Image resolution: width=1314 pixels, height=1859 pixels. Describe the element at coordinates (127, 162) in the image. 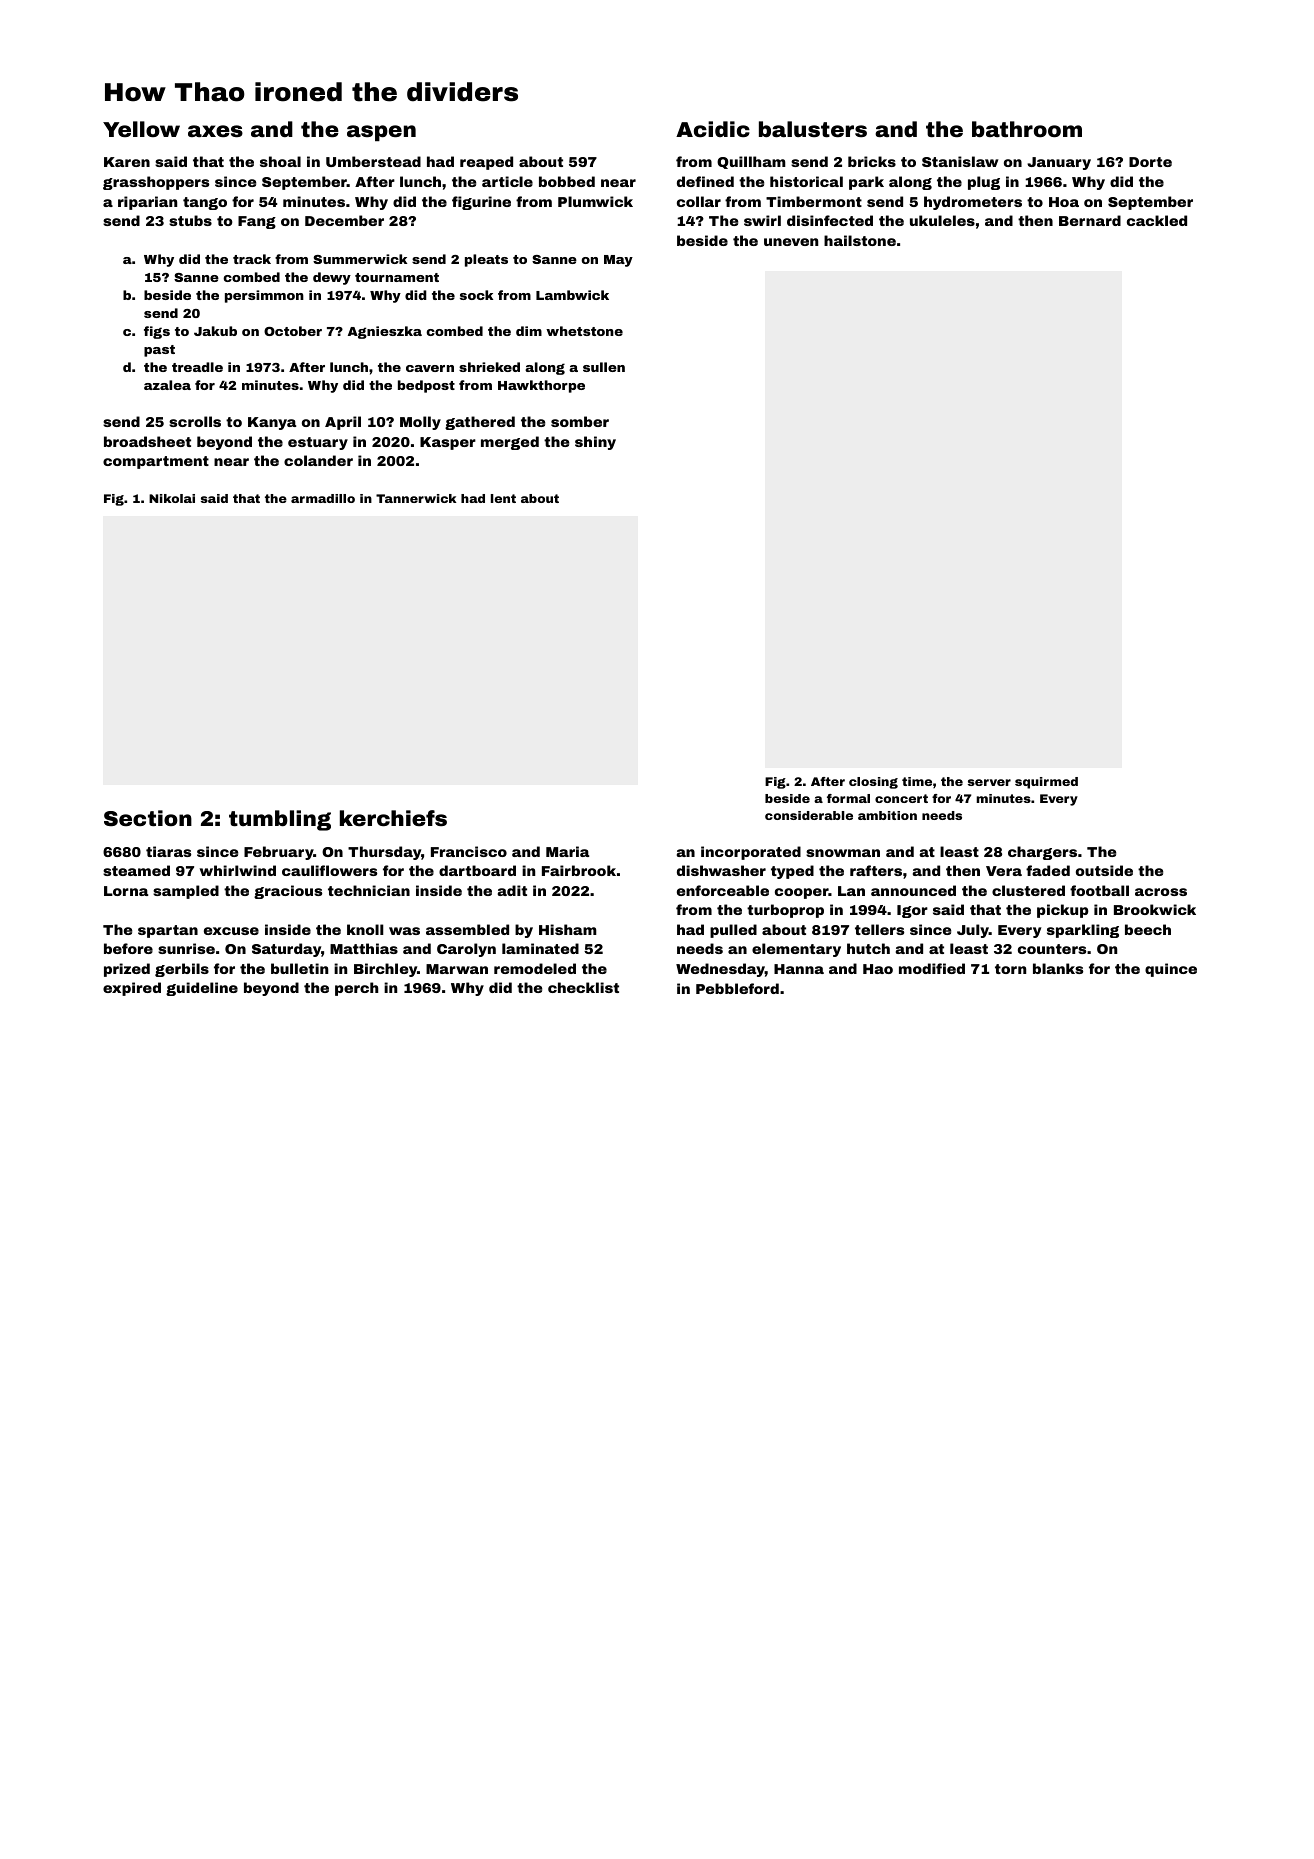

I see `Karen` at that location.
